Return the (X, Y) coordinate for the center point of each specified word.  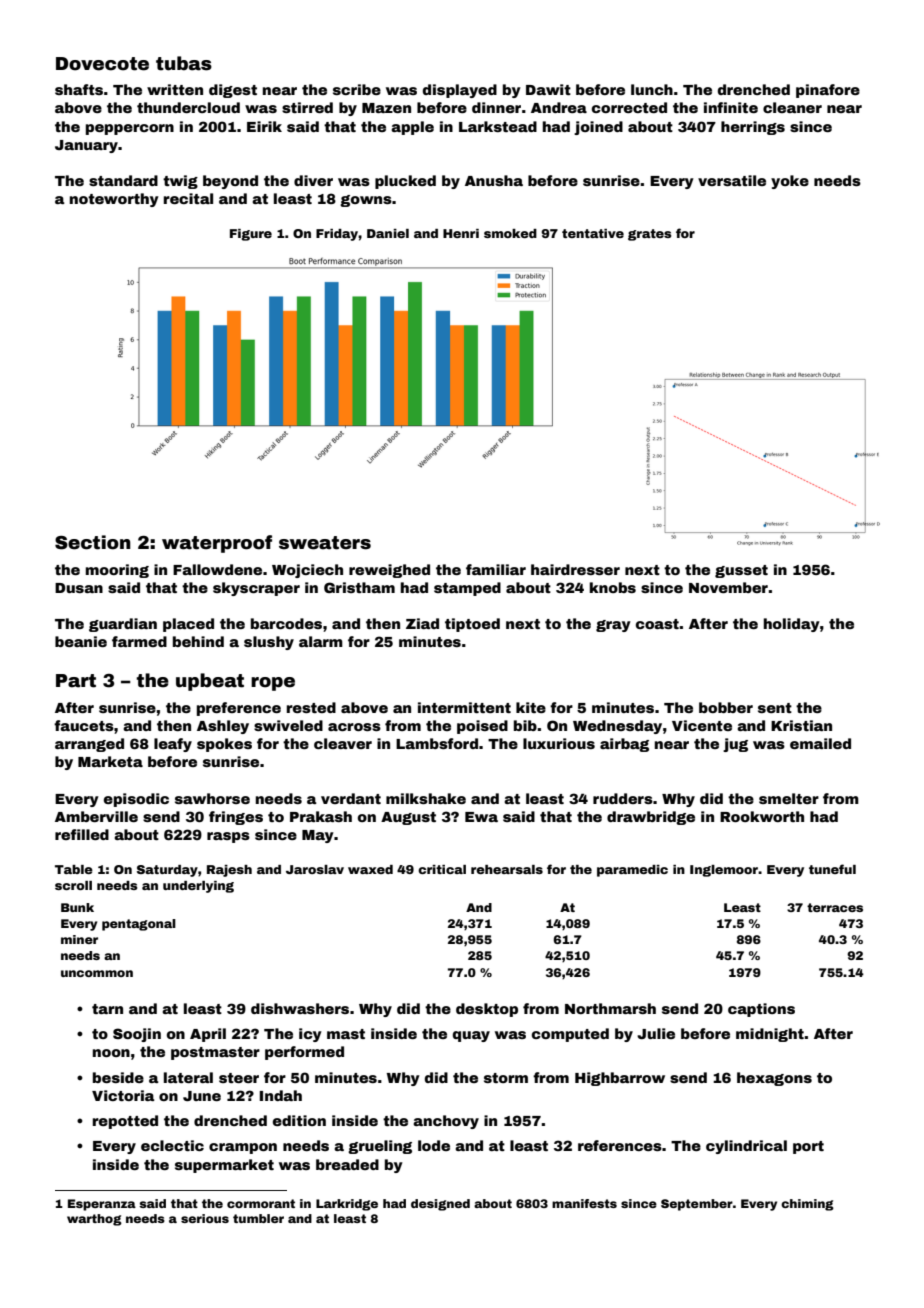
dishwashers (300, 1008)
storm (506, 1078)
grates (650, 235)
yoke (790, 182)
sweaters (325, 543)
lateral (188, 1077)
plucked (405, 182)
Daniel (388, 233)
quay (471, 1036)
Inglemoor (724, 871)
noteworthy (114, 200)
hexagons (774, 1079)
